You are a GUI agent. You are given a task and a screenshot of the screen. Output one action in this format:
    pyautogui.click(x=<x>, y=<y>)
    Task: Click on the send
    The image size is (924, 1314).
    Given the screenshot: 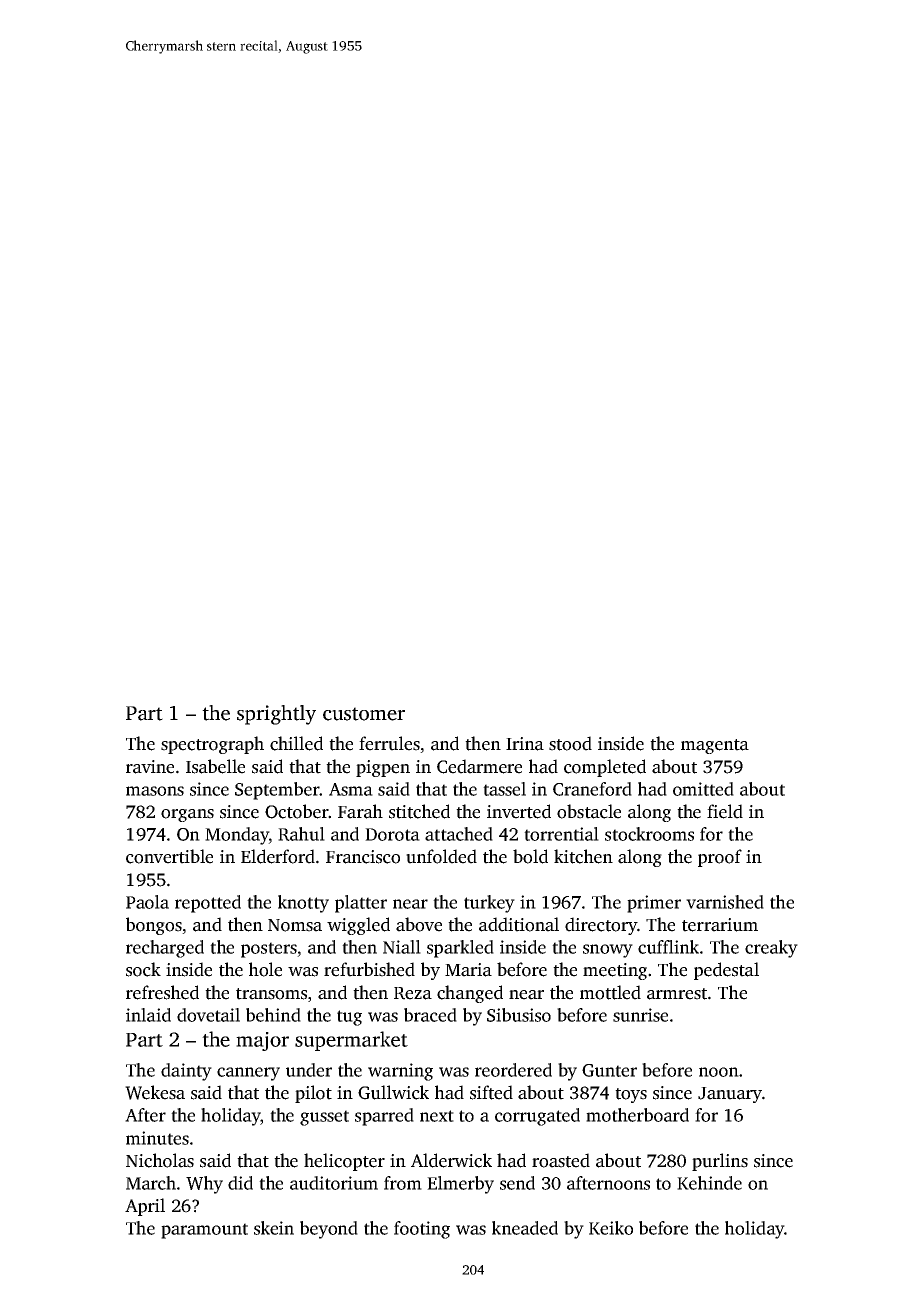 What is the action you would take?
    pyautogui.click(x=517, y=1183)
